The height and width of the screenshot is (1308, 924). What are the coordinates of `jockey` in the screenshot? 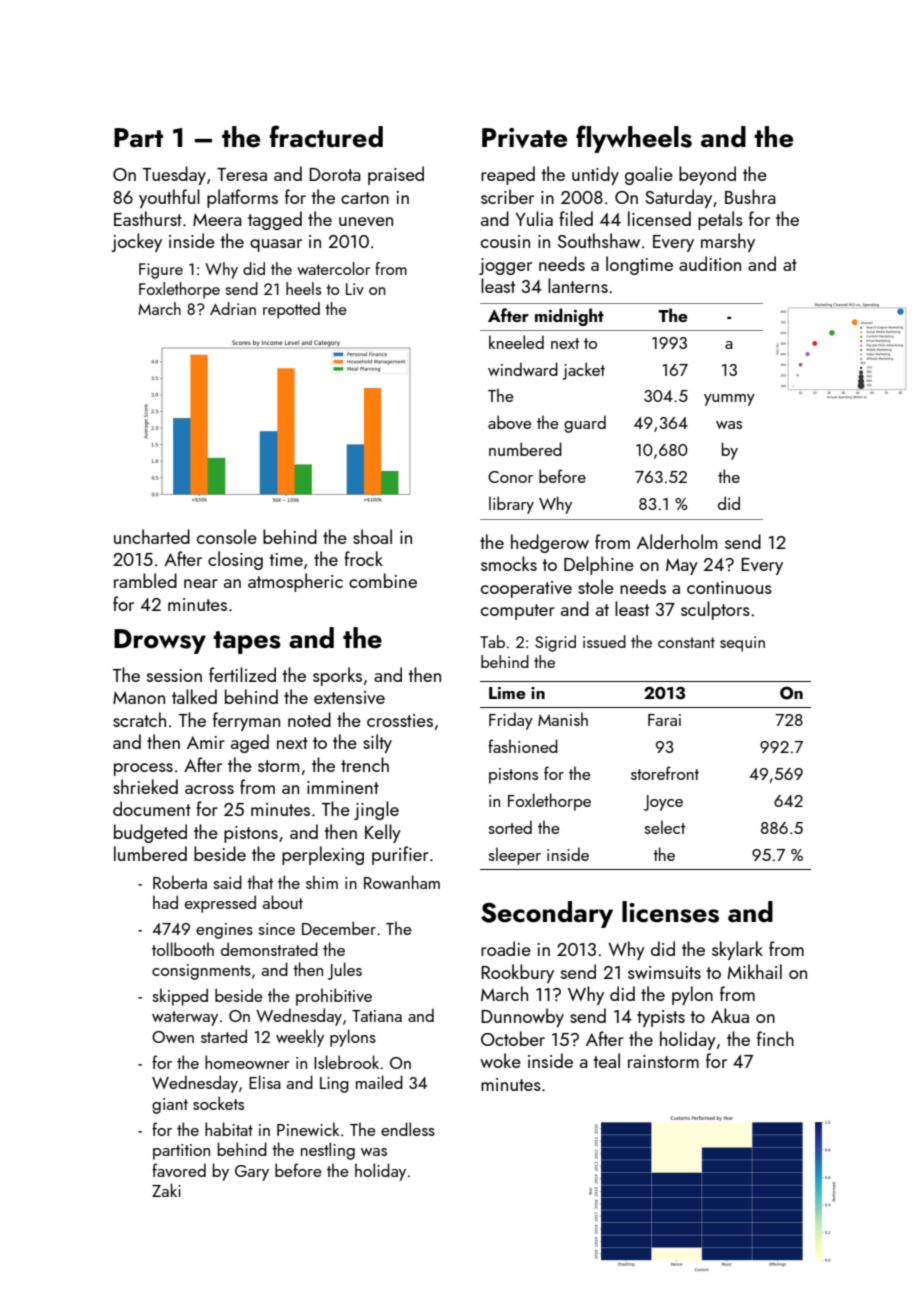 It's located at (136, 242).
